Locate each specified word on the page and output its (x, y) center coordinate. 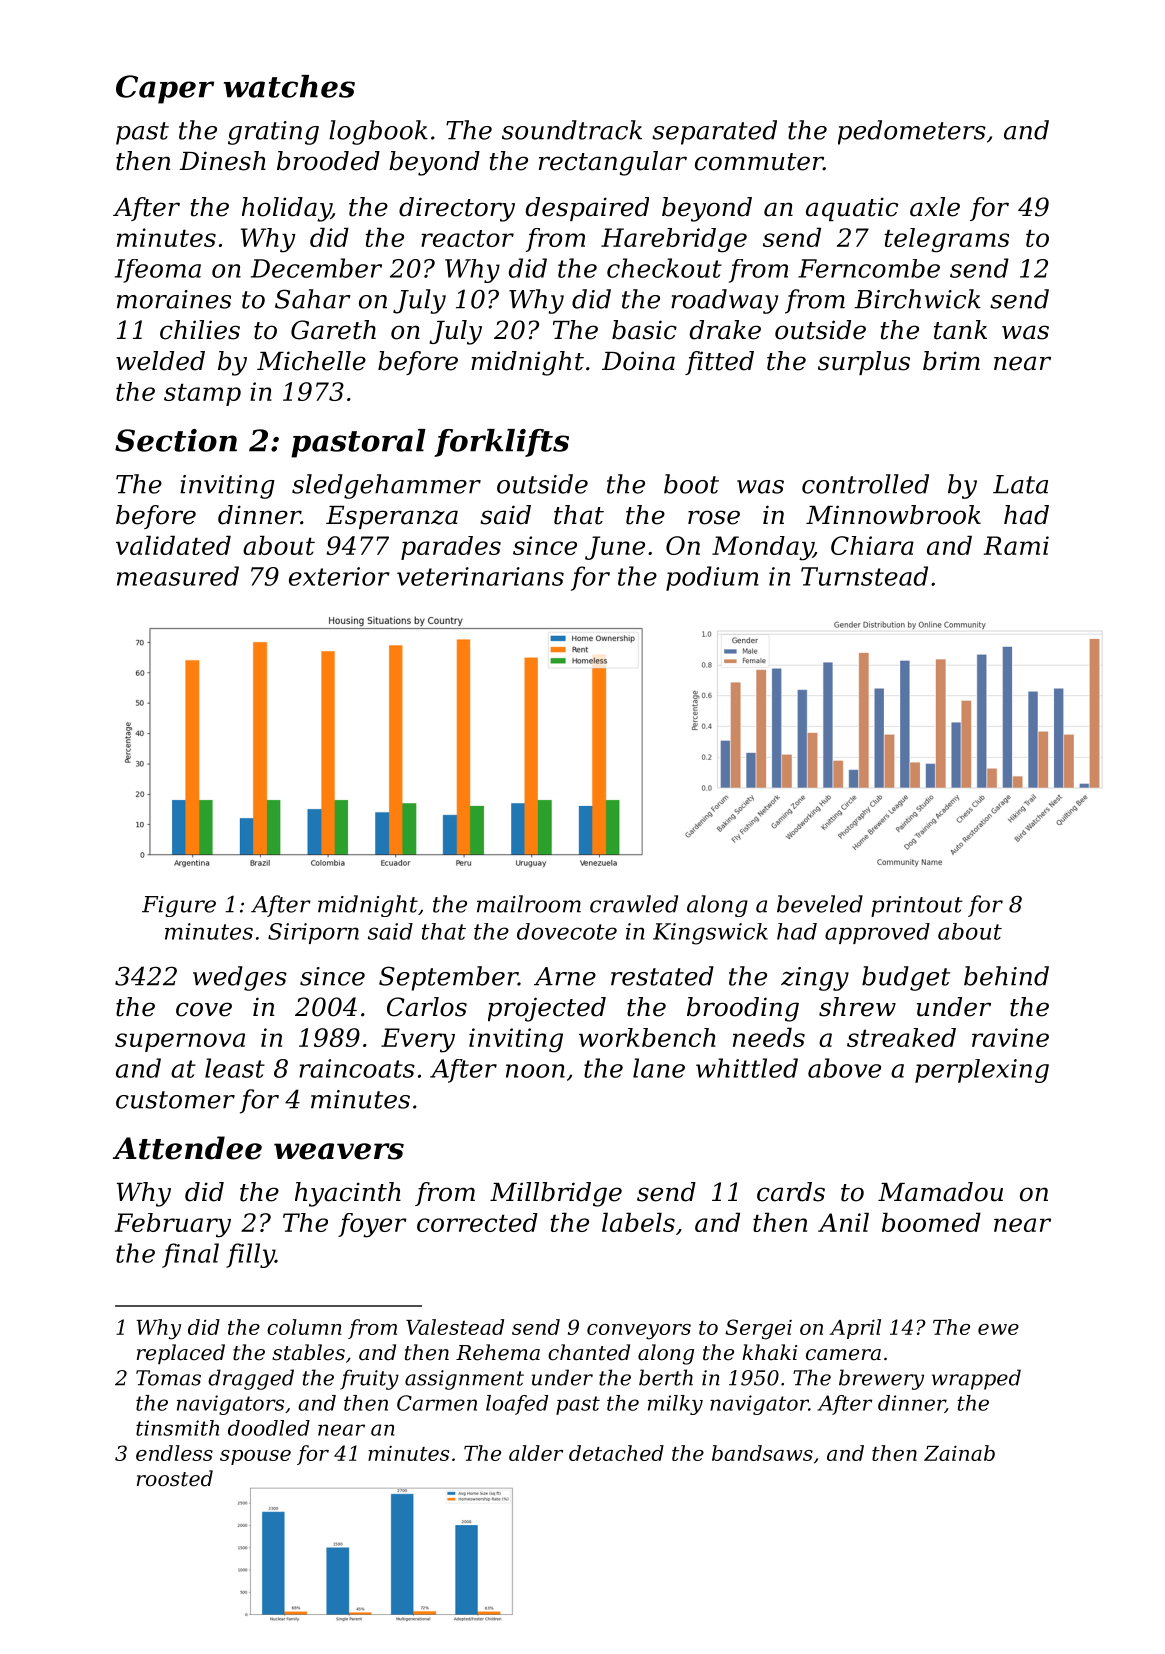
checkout (664, 268)
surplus (864, 363)
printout (917, 906)
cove (204, 1009)
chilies (200, 330)
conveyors (639, 1332)
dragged (251, 1379)
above (844, 1068)
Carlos (427, 1007)
